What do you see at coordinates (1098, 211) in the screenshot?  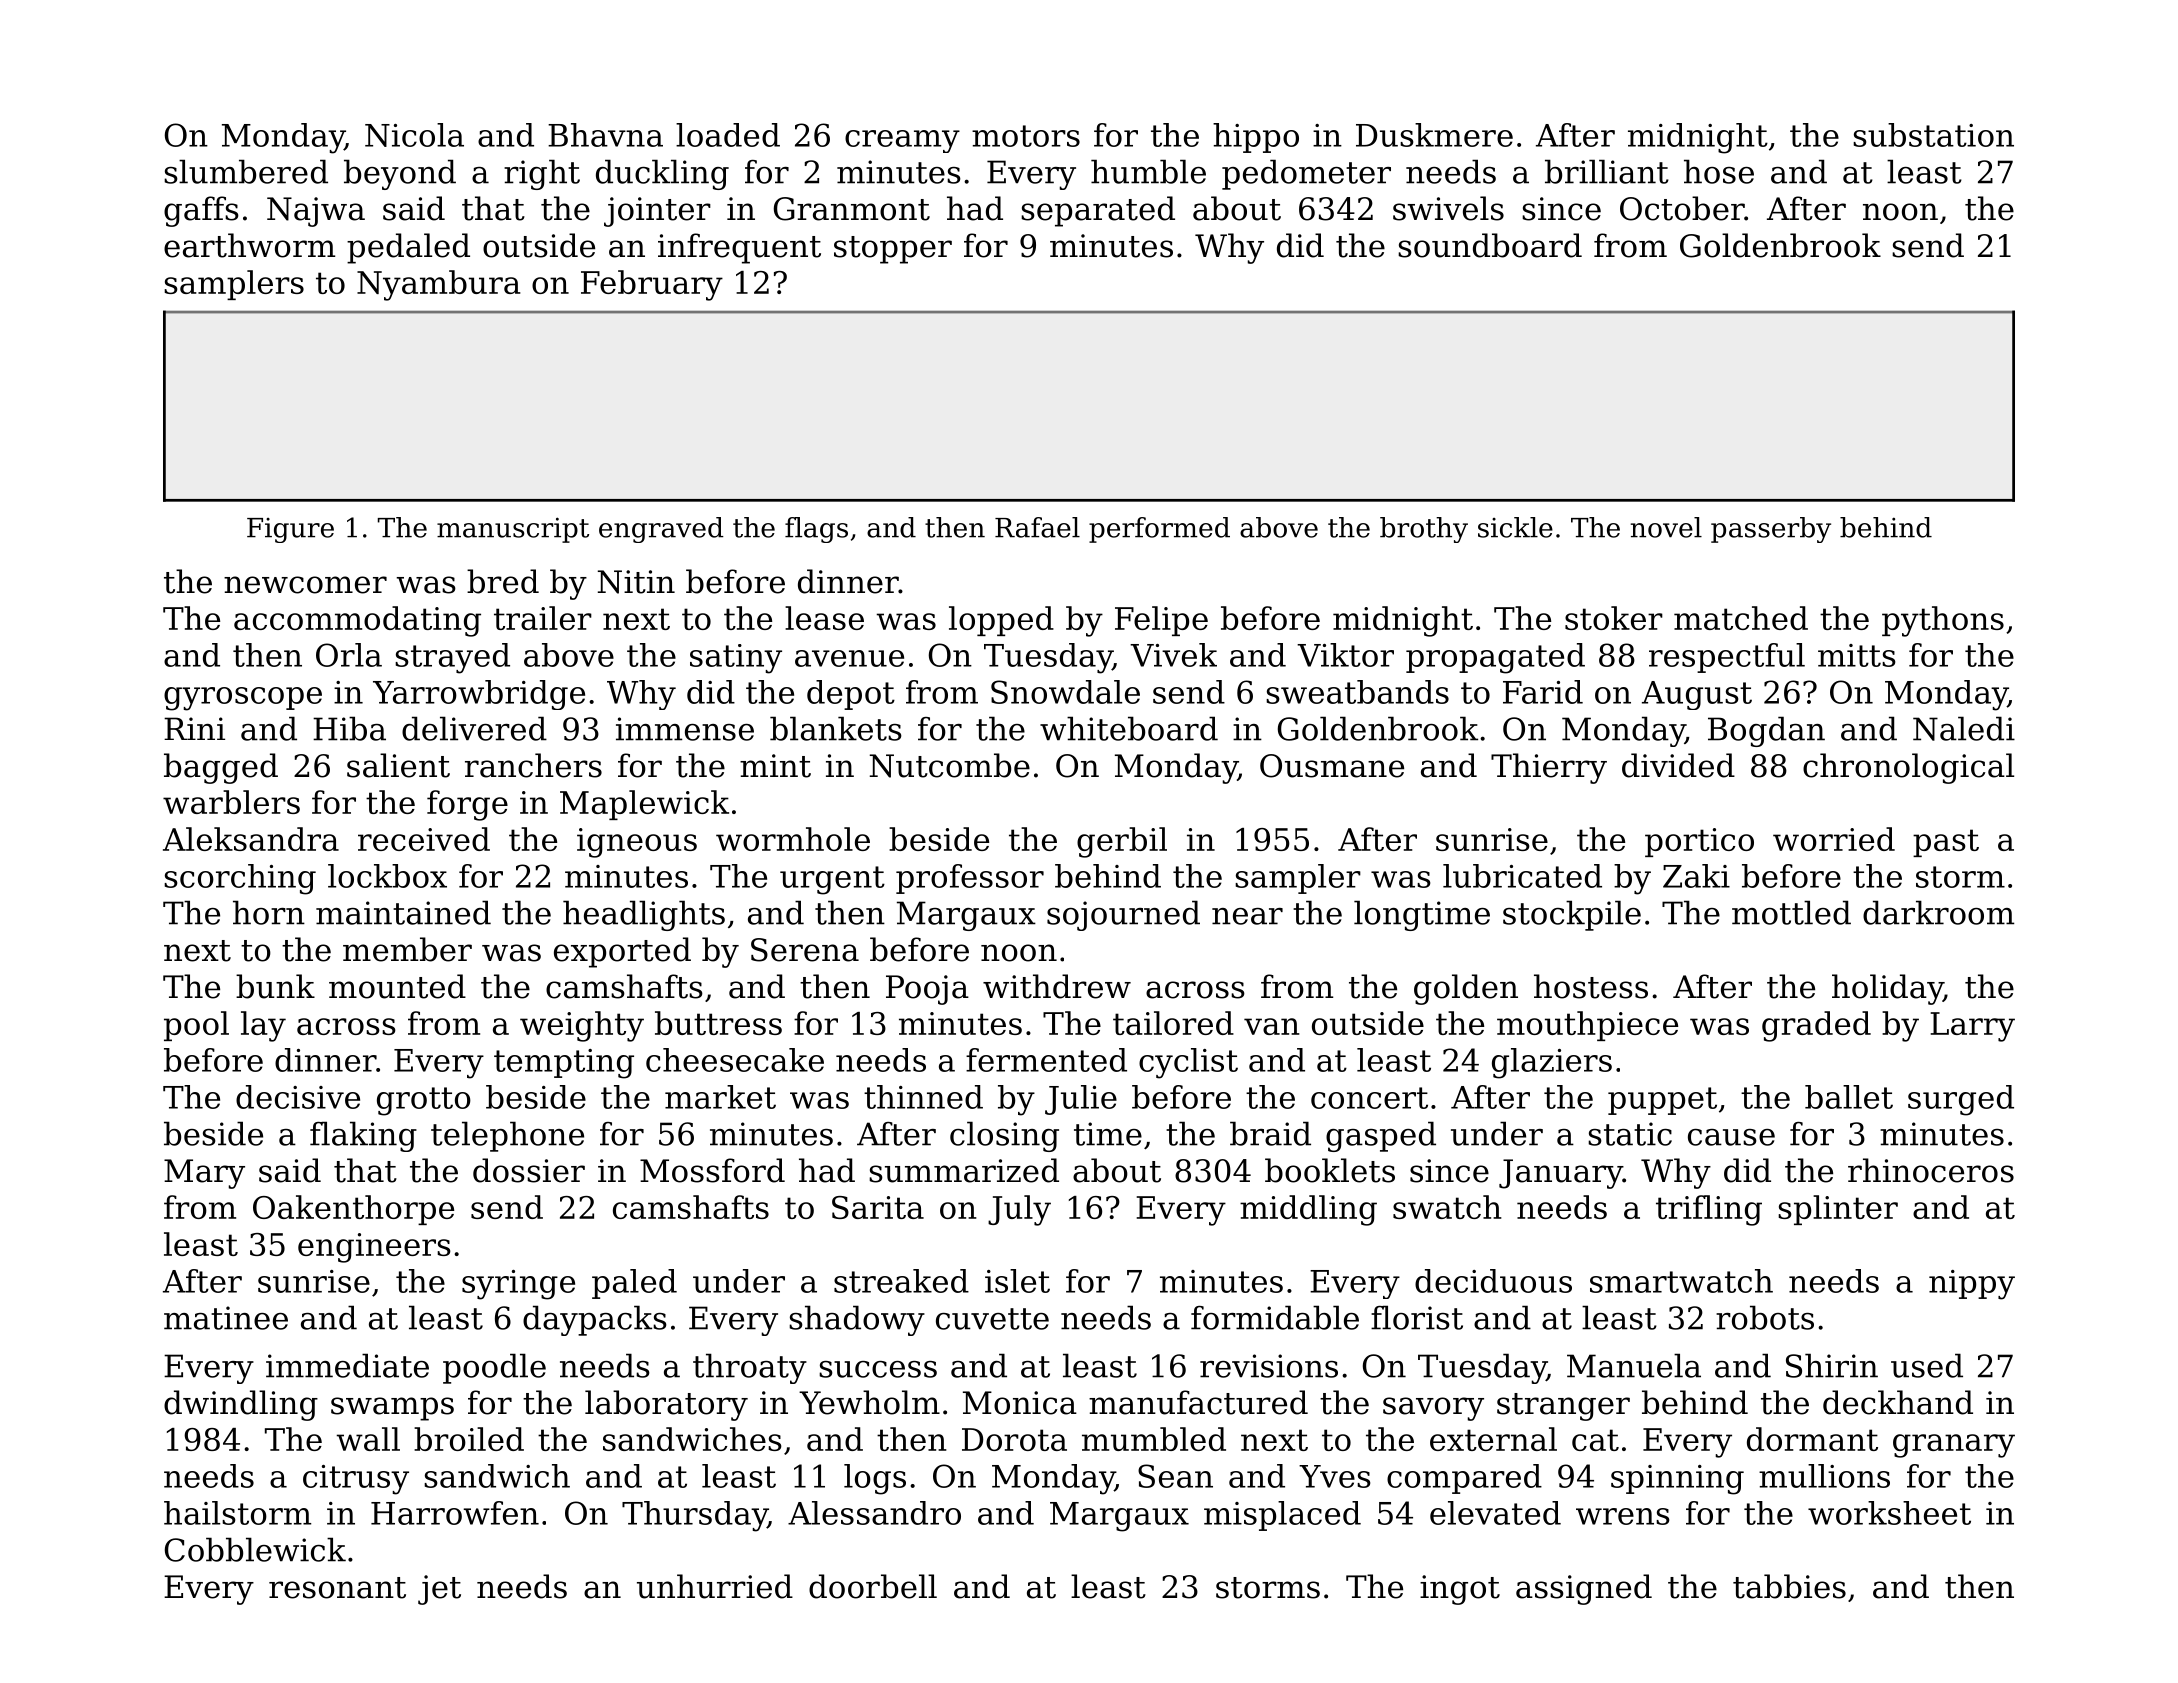 I see `separated` at bounding box center [1098, 211].
